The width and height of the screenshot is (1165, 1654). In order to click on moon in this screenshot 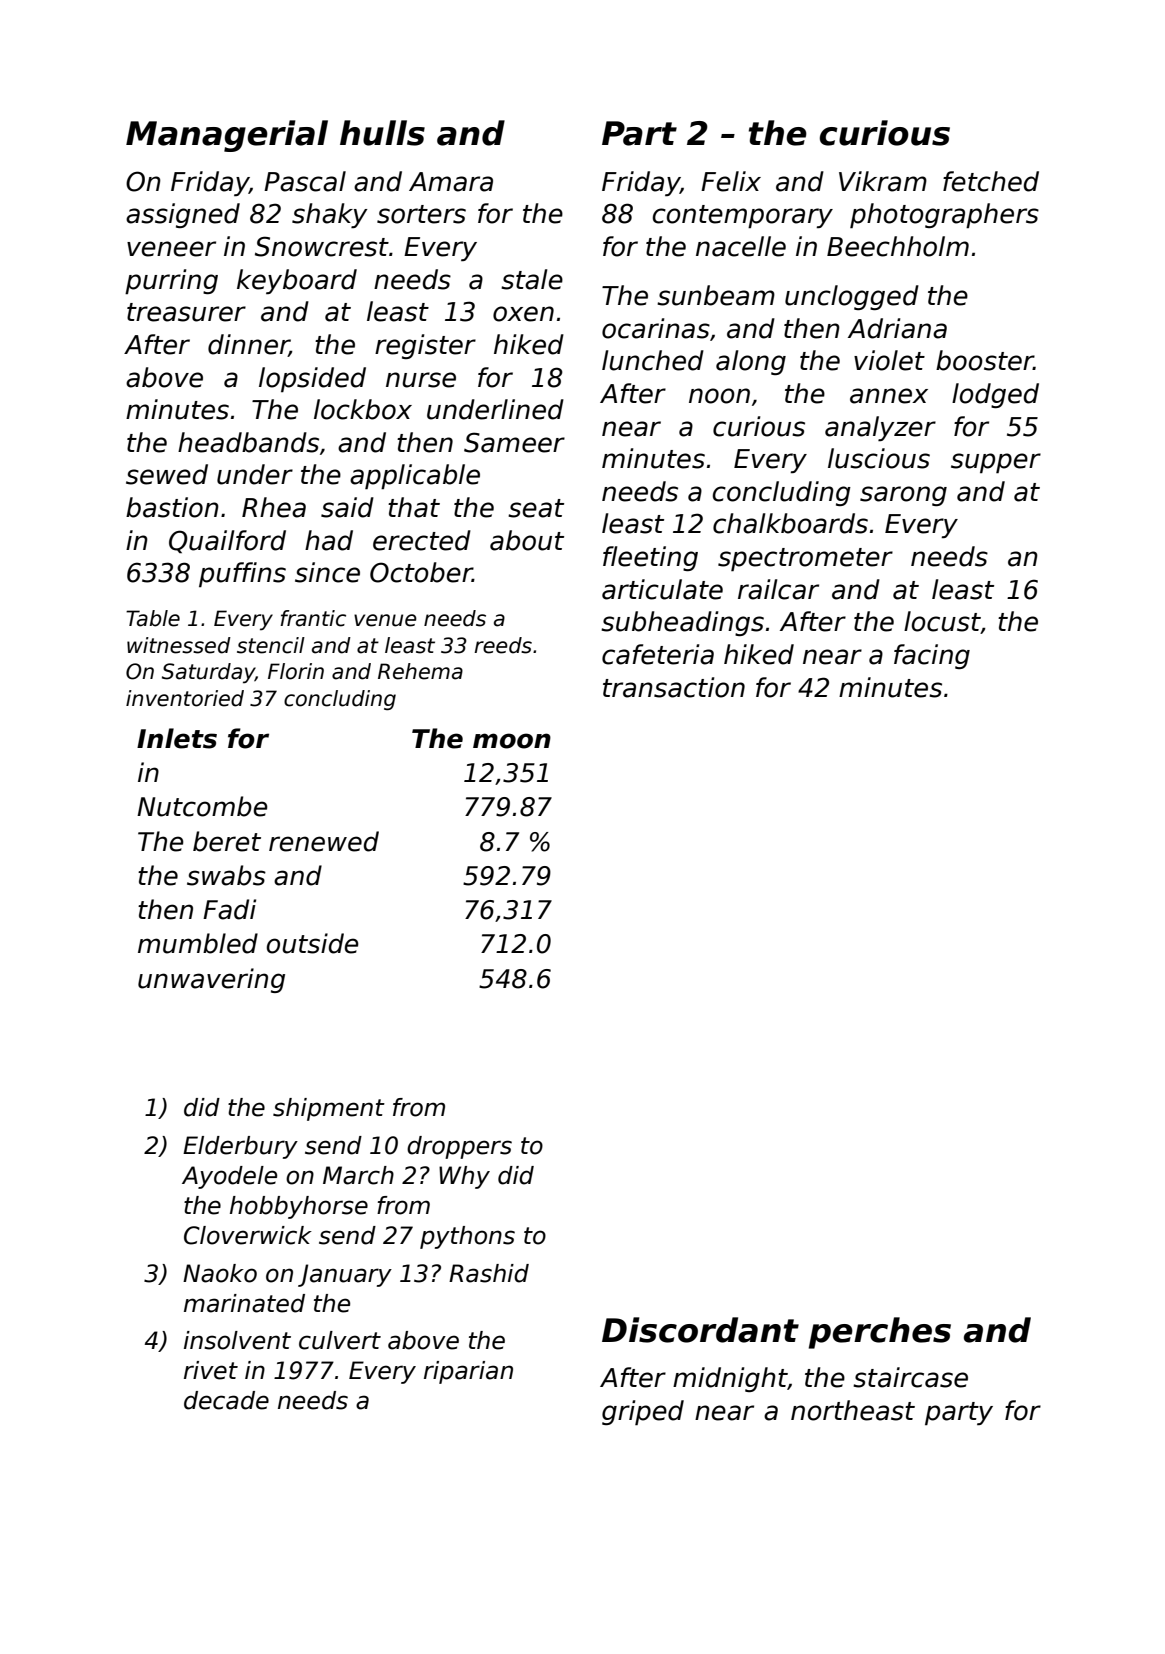, I will do `click(512, 741)`.
